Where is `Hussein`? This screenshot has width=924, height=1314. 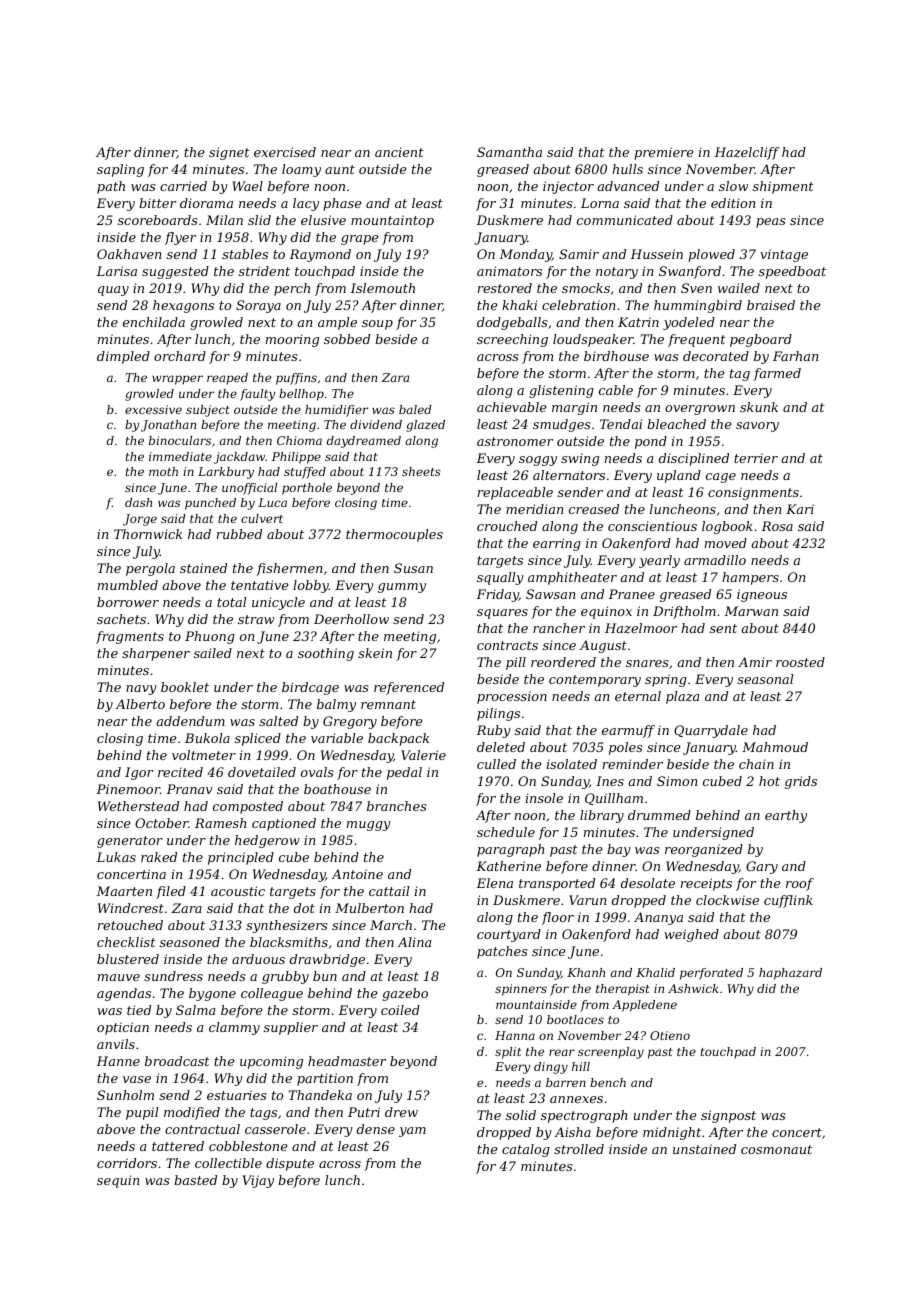
Hussein is located at coordinates (656, 254).
